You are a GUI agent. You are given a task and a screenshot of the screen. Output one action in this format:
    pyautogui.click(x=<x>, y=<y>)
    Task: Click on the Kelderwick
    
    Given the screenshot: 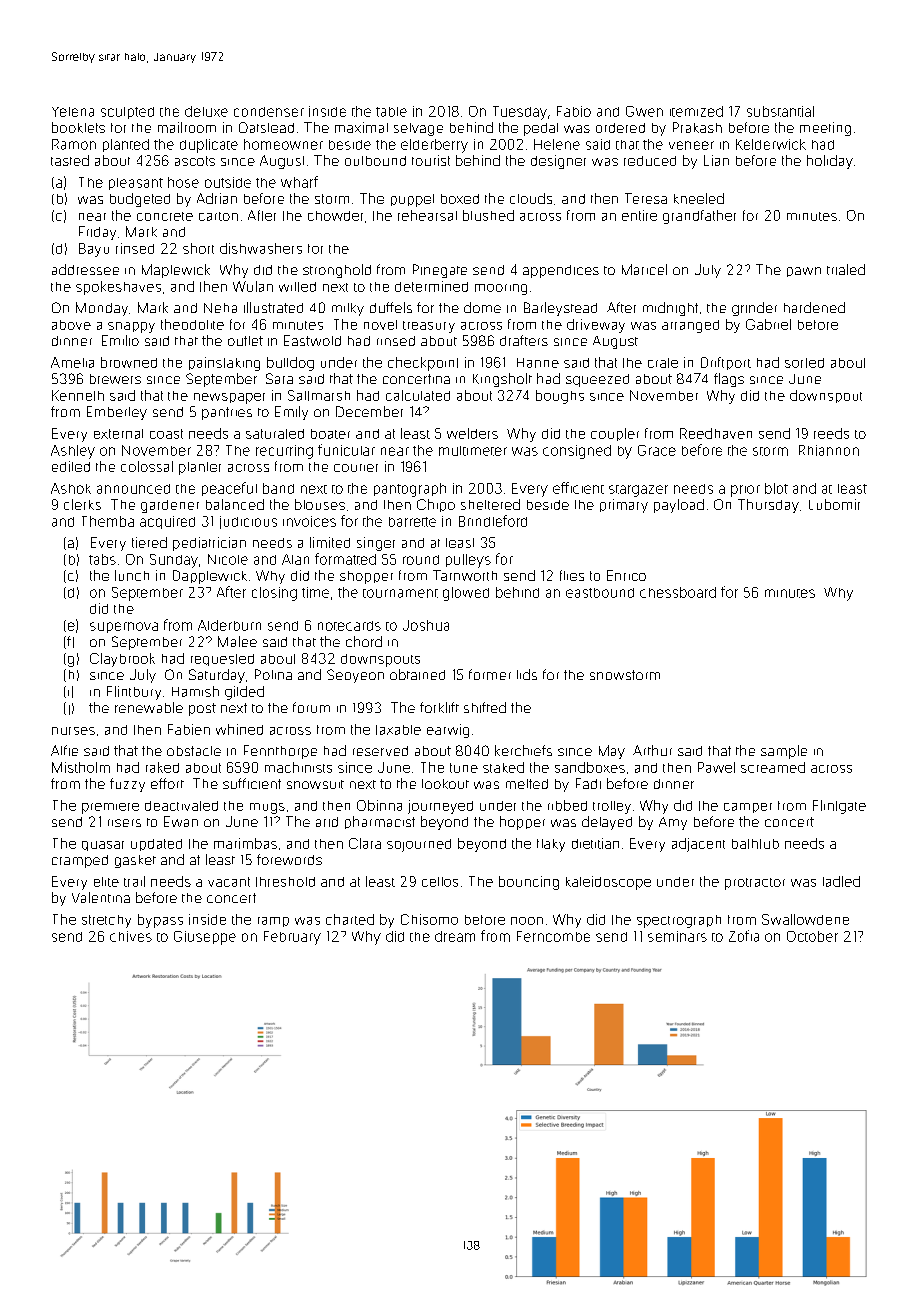 What is the action you would take?
    pyautogui.click(x=771, y=144)
